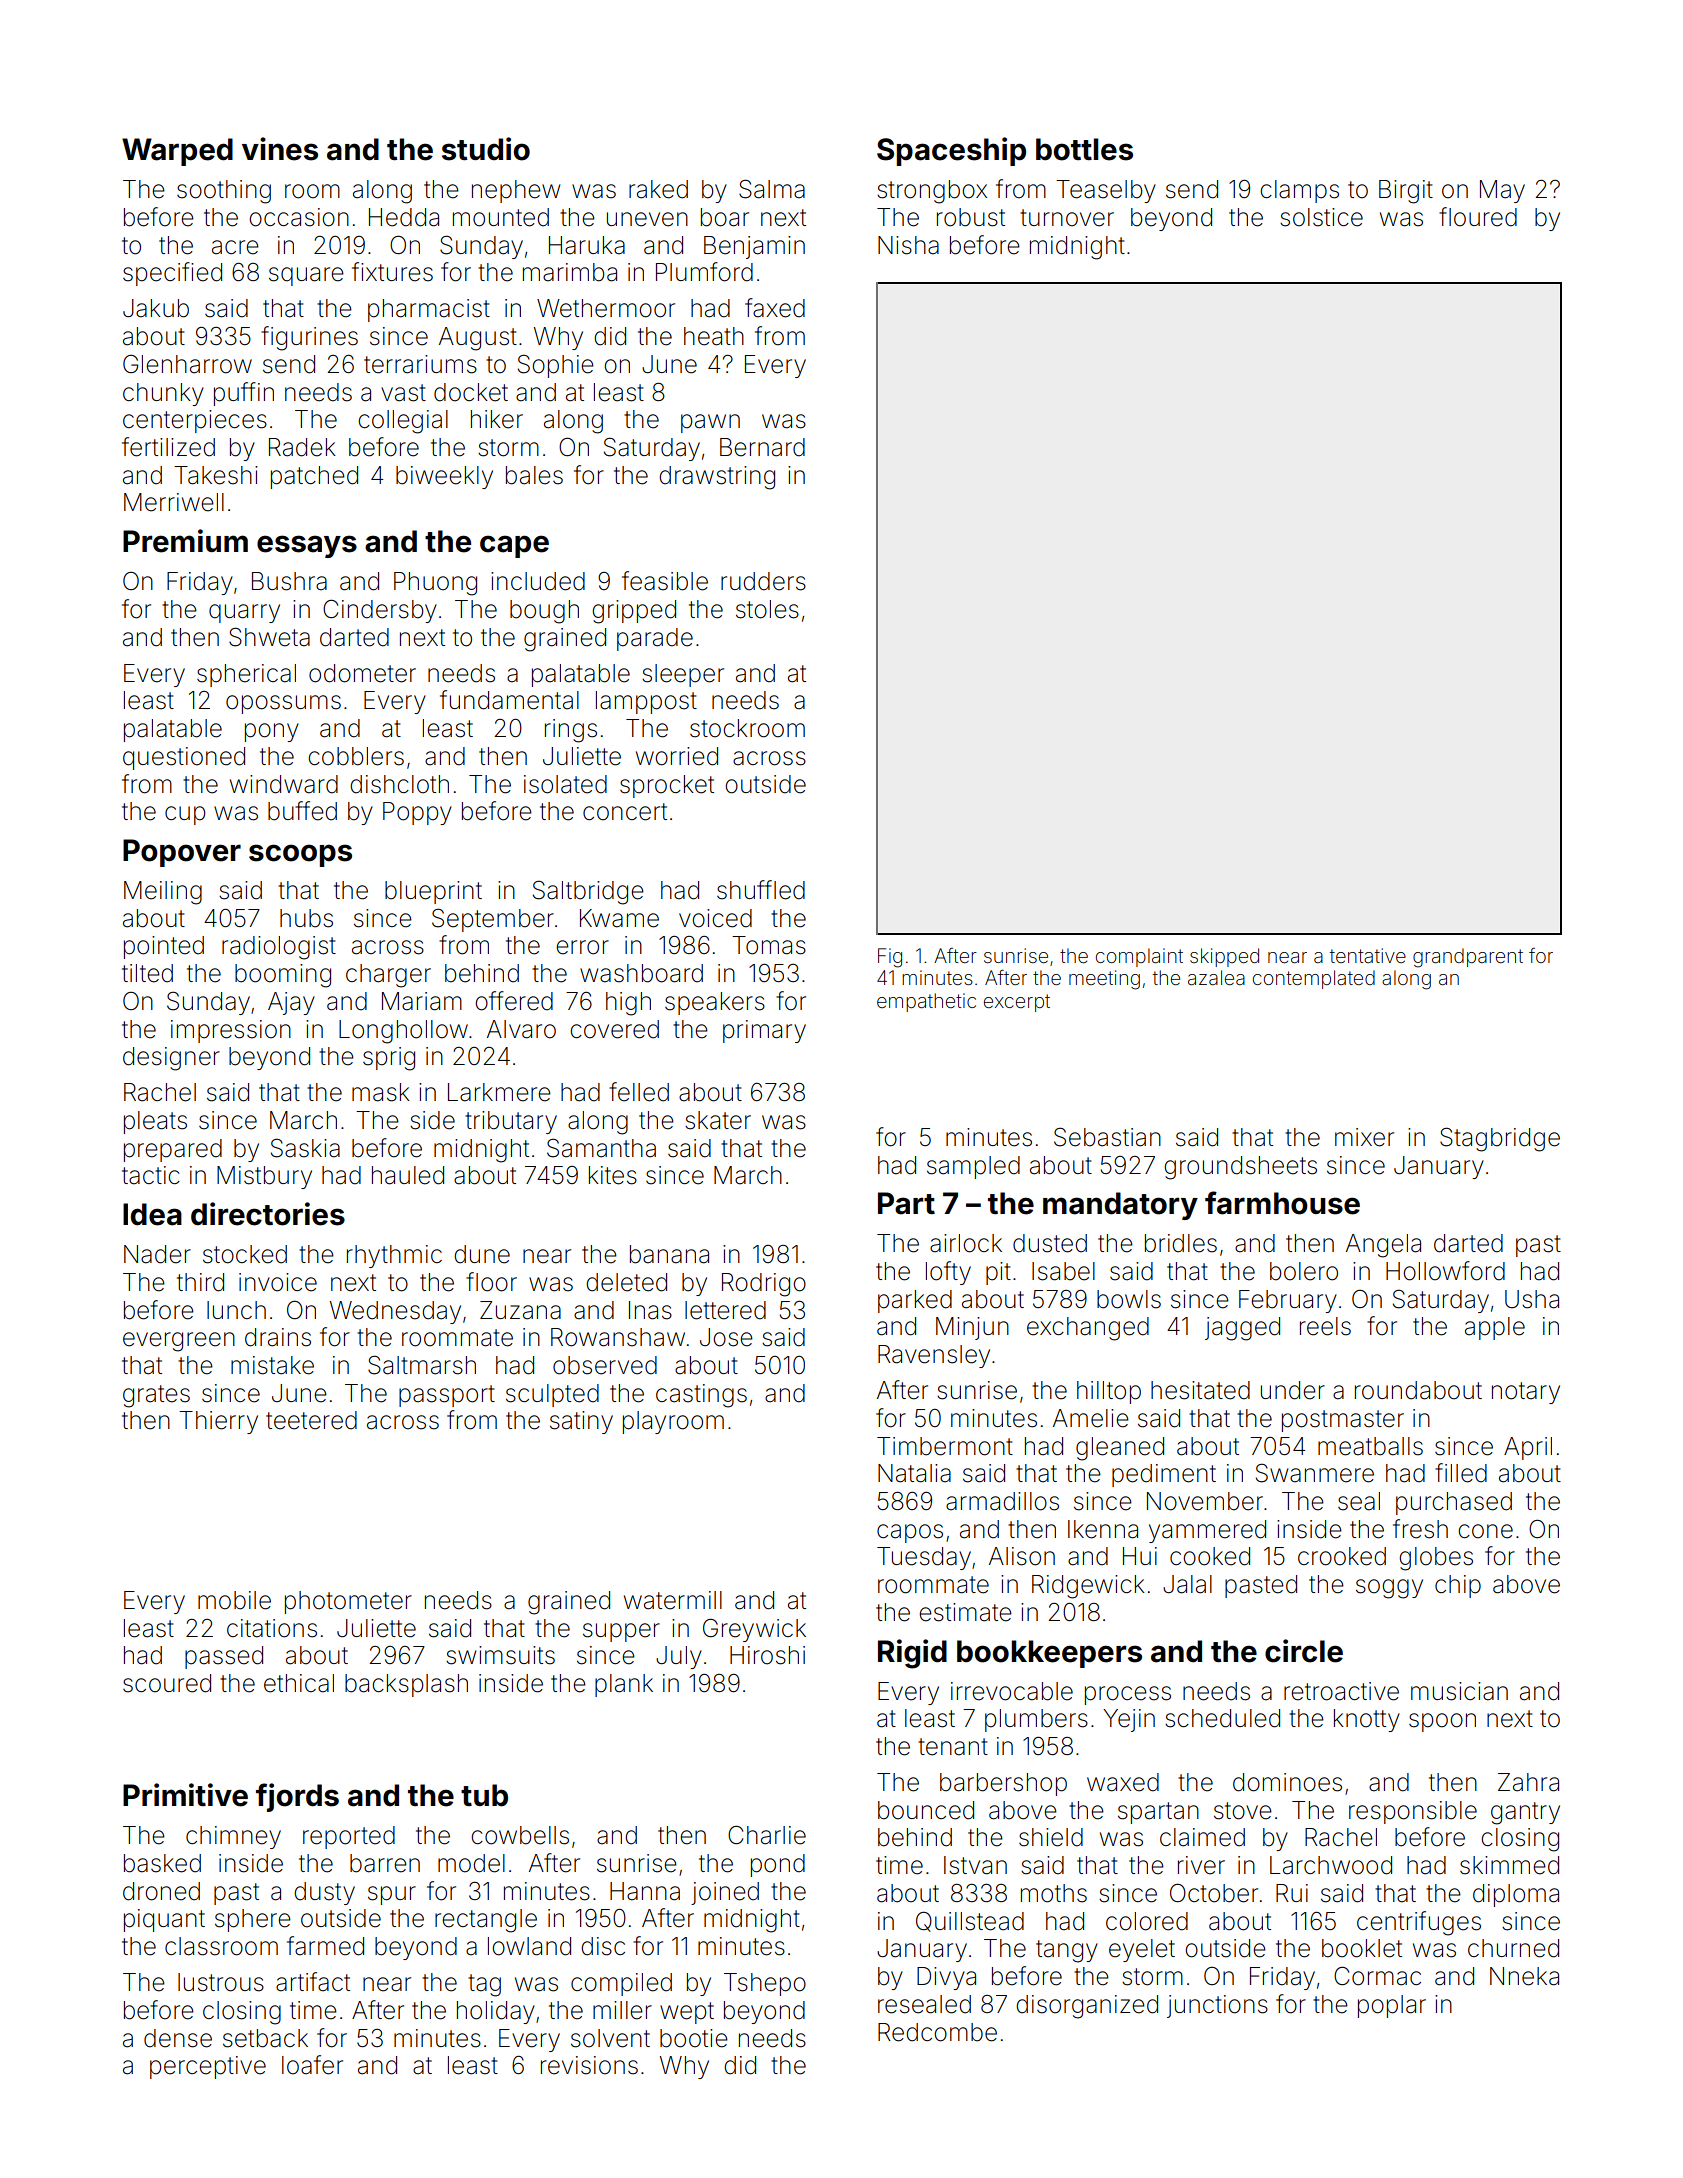 The height and width of the image is (2178, 1683). I want to click on castings, so click(701, 1396).
